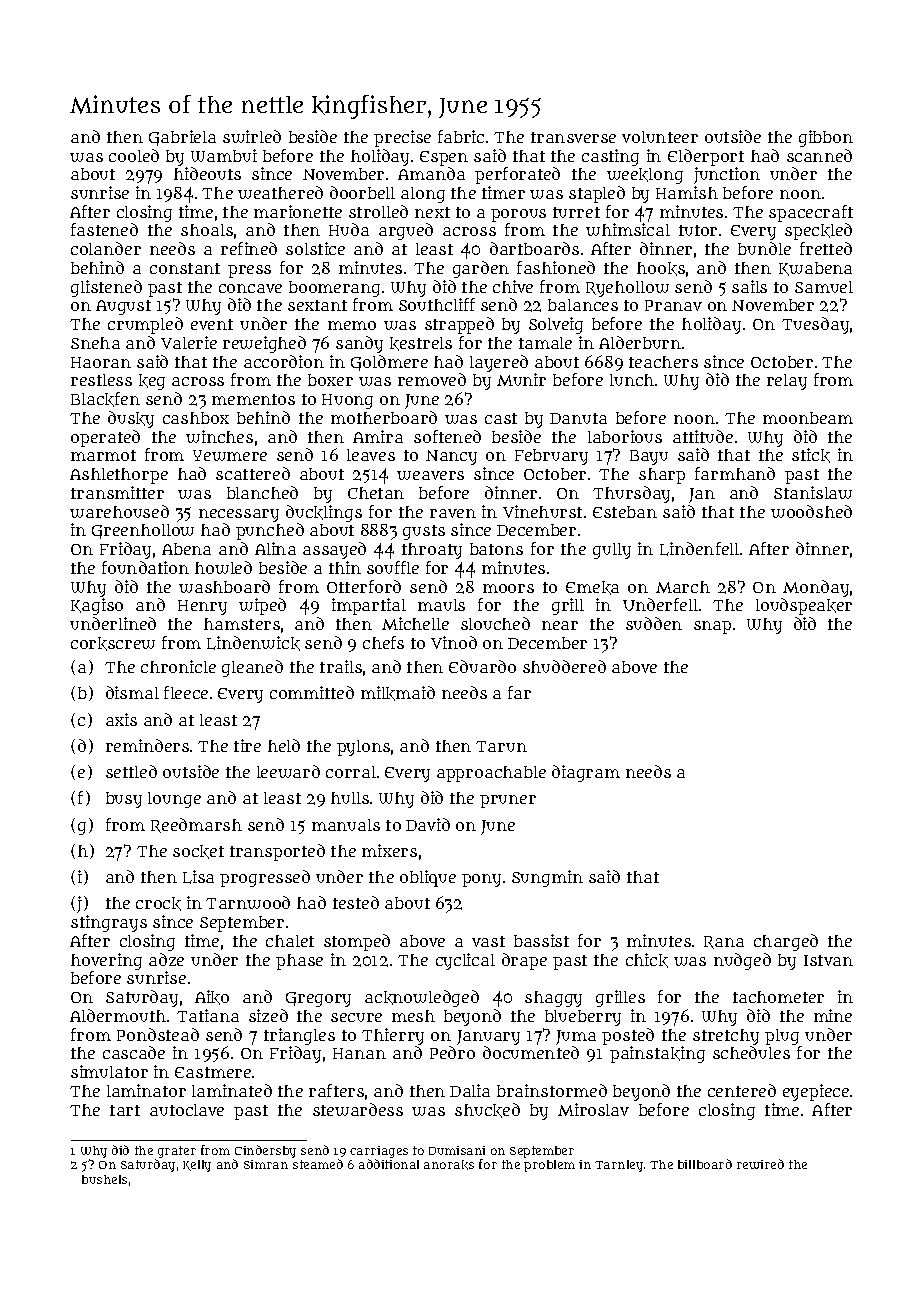  Describe the element at coordinates (146, 1090) in the screenshot. I see `laminator` at that location.
